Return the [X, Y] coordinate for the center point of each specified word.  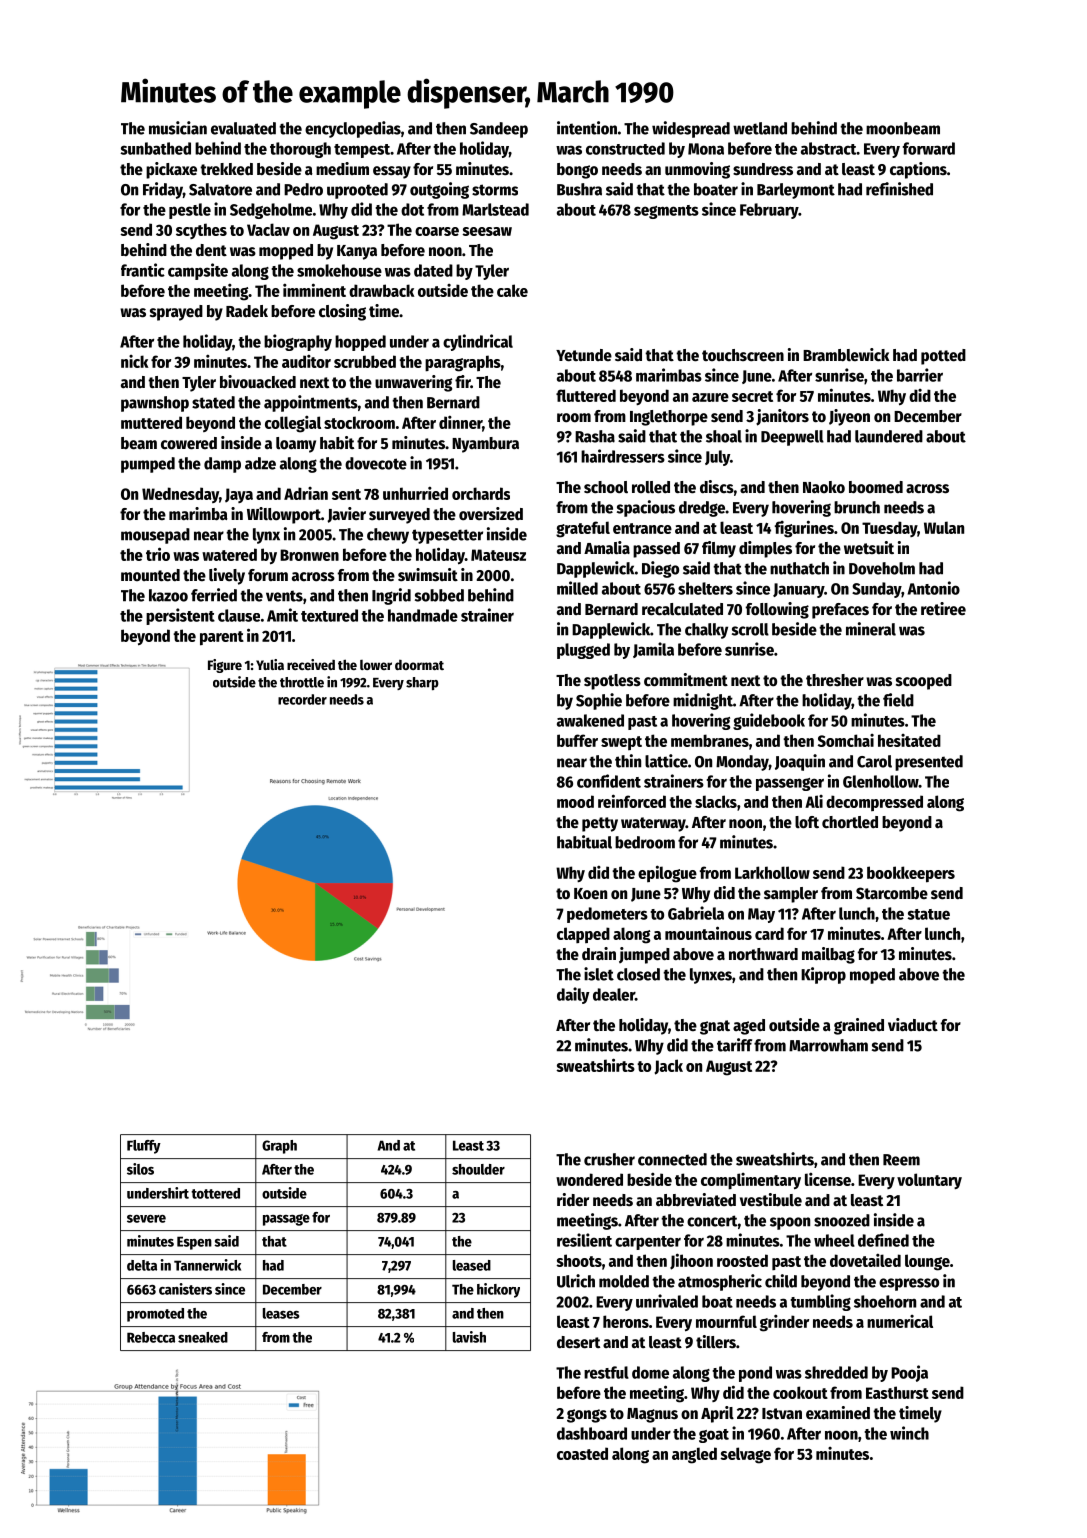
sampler [791, 895]
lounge [927, 1262]
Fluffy [144, 1147]
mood [575, 801]
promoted [155, 1315]
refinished [899, 189]
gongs [587, 1416]
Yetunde [584, 355]
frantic [143, 270]
